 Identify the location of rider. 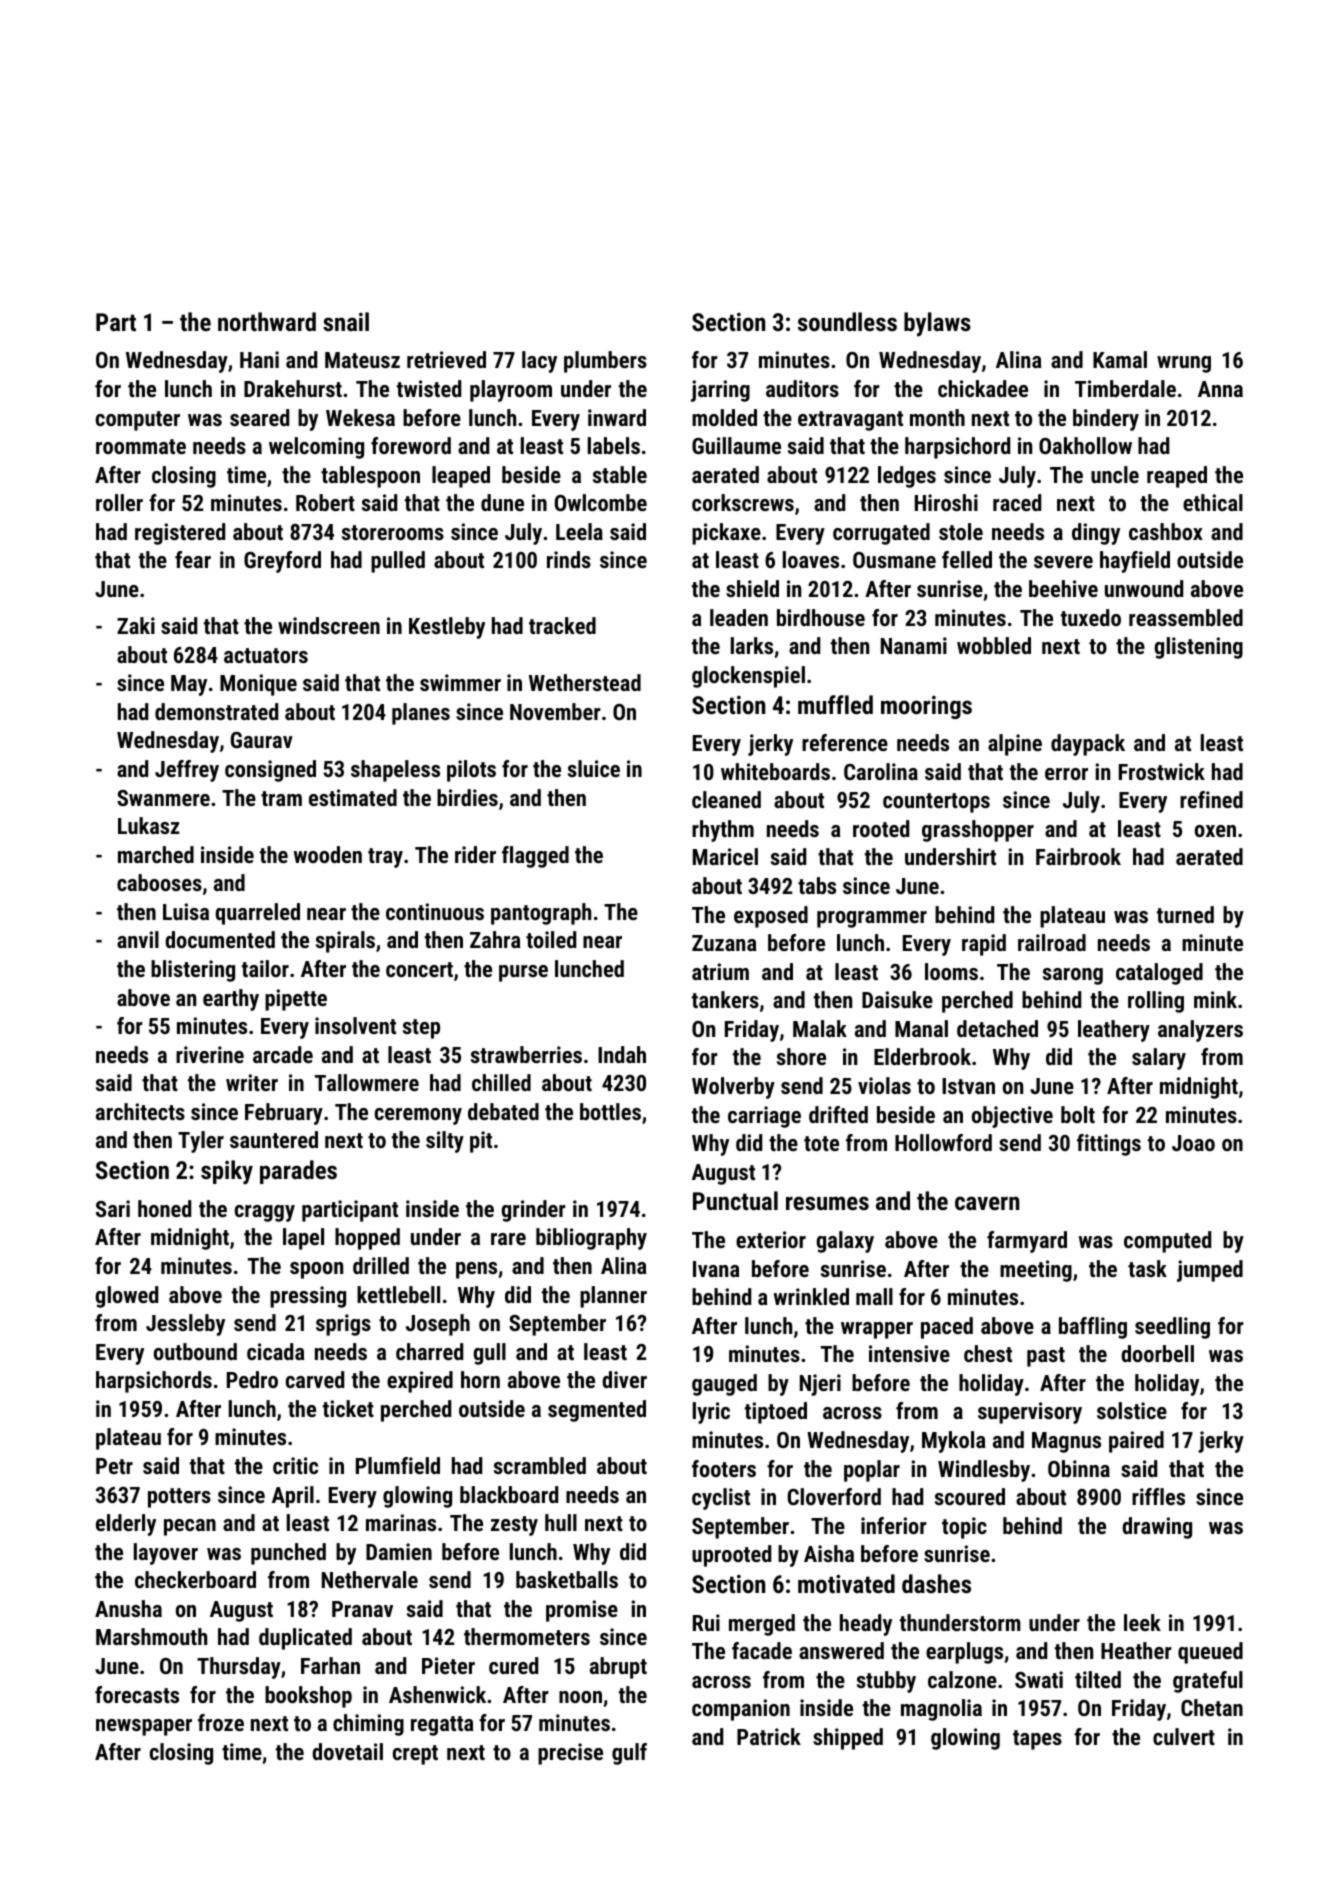
(475, 854).
